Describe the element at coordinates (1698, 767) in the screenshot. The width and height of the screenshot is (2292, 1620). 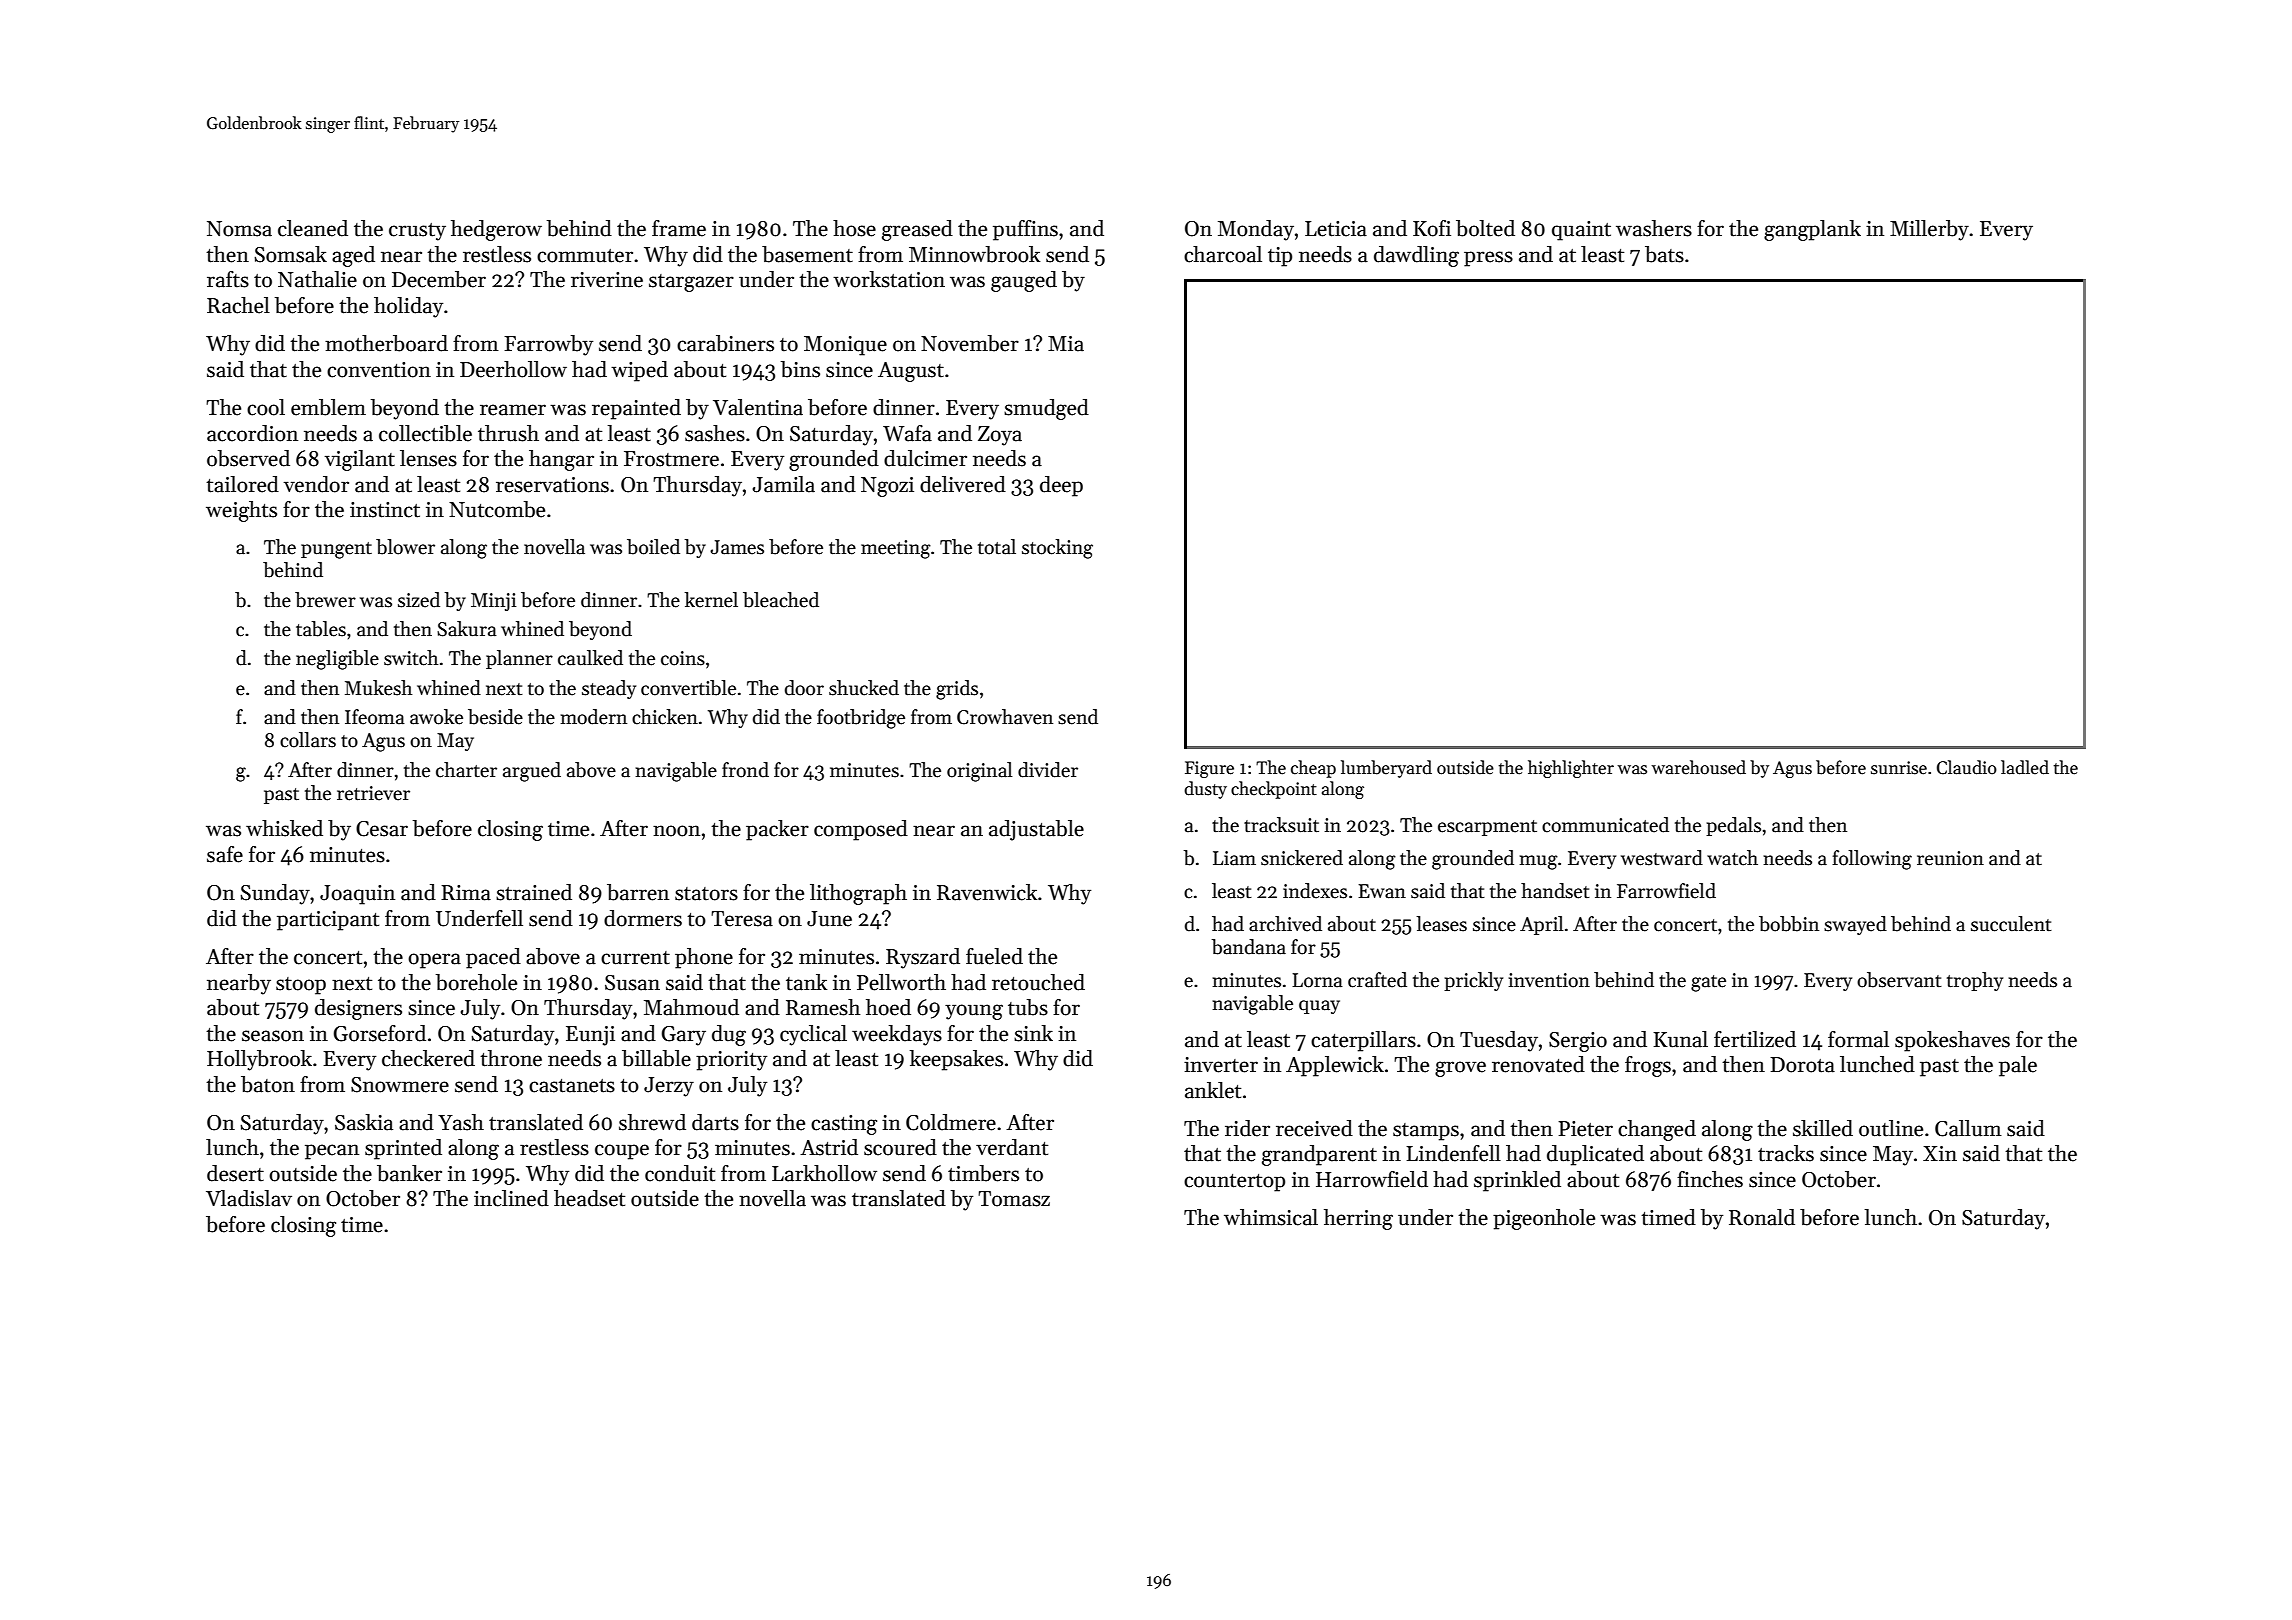
I see `warehoused` at that location.
